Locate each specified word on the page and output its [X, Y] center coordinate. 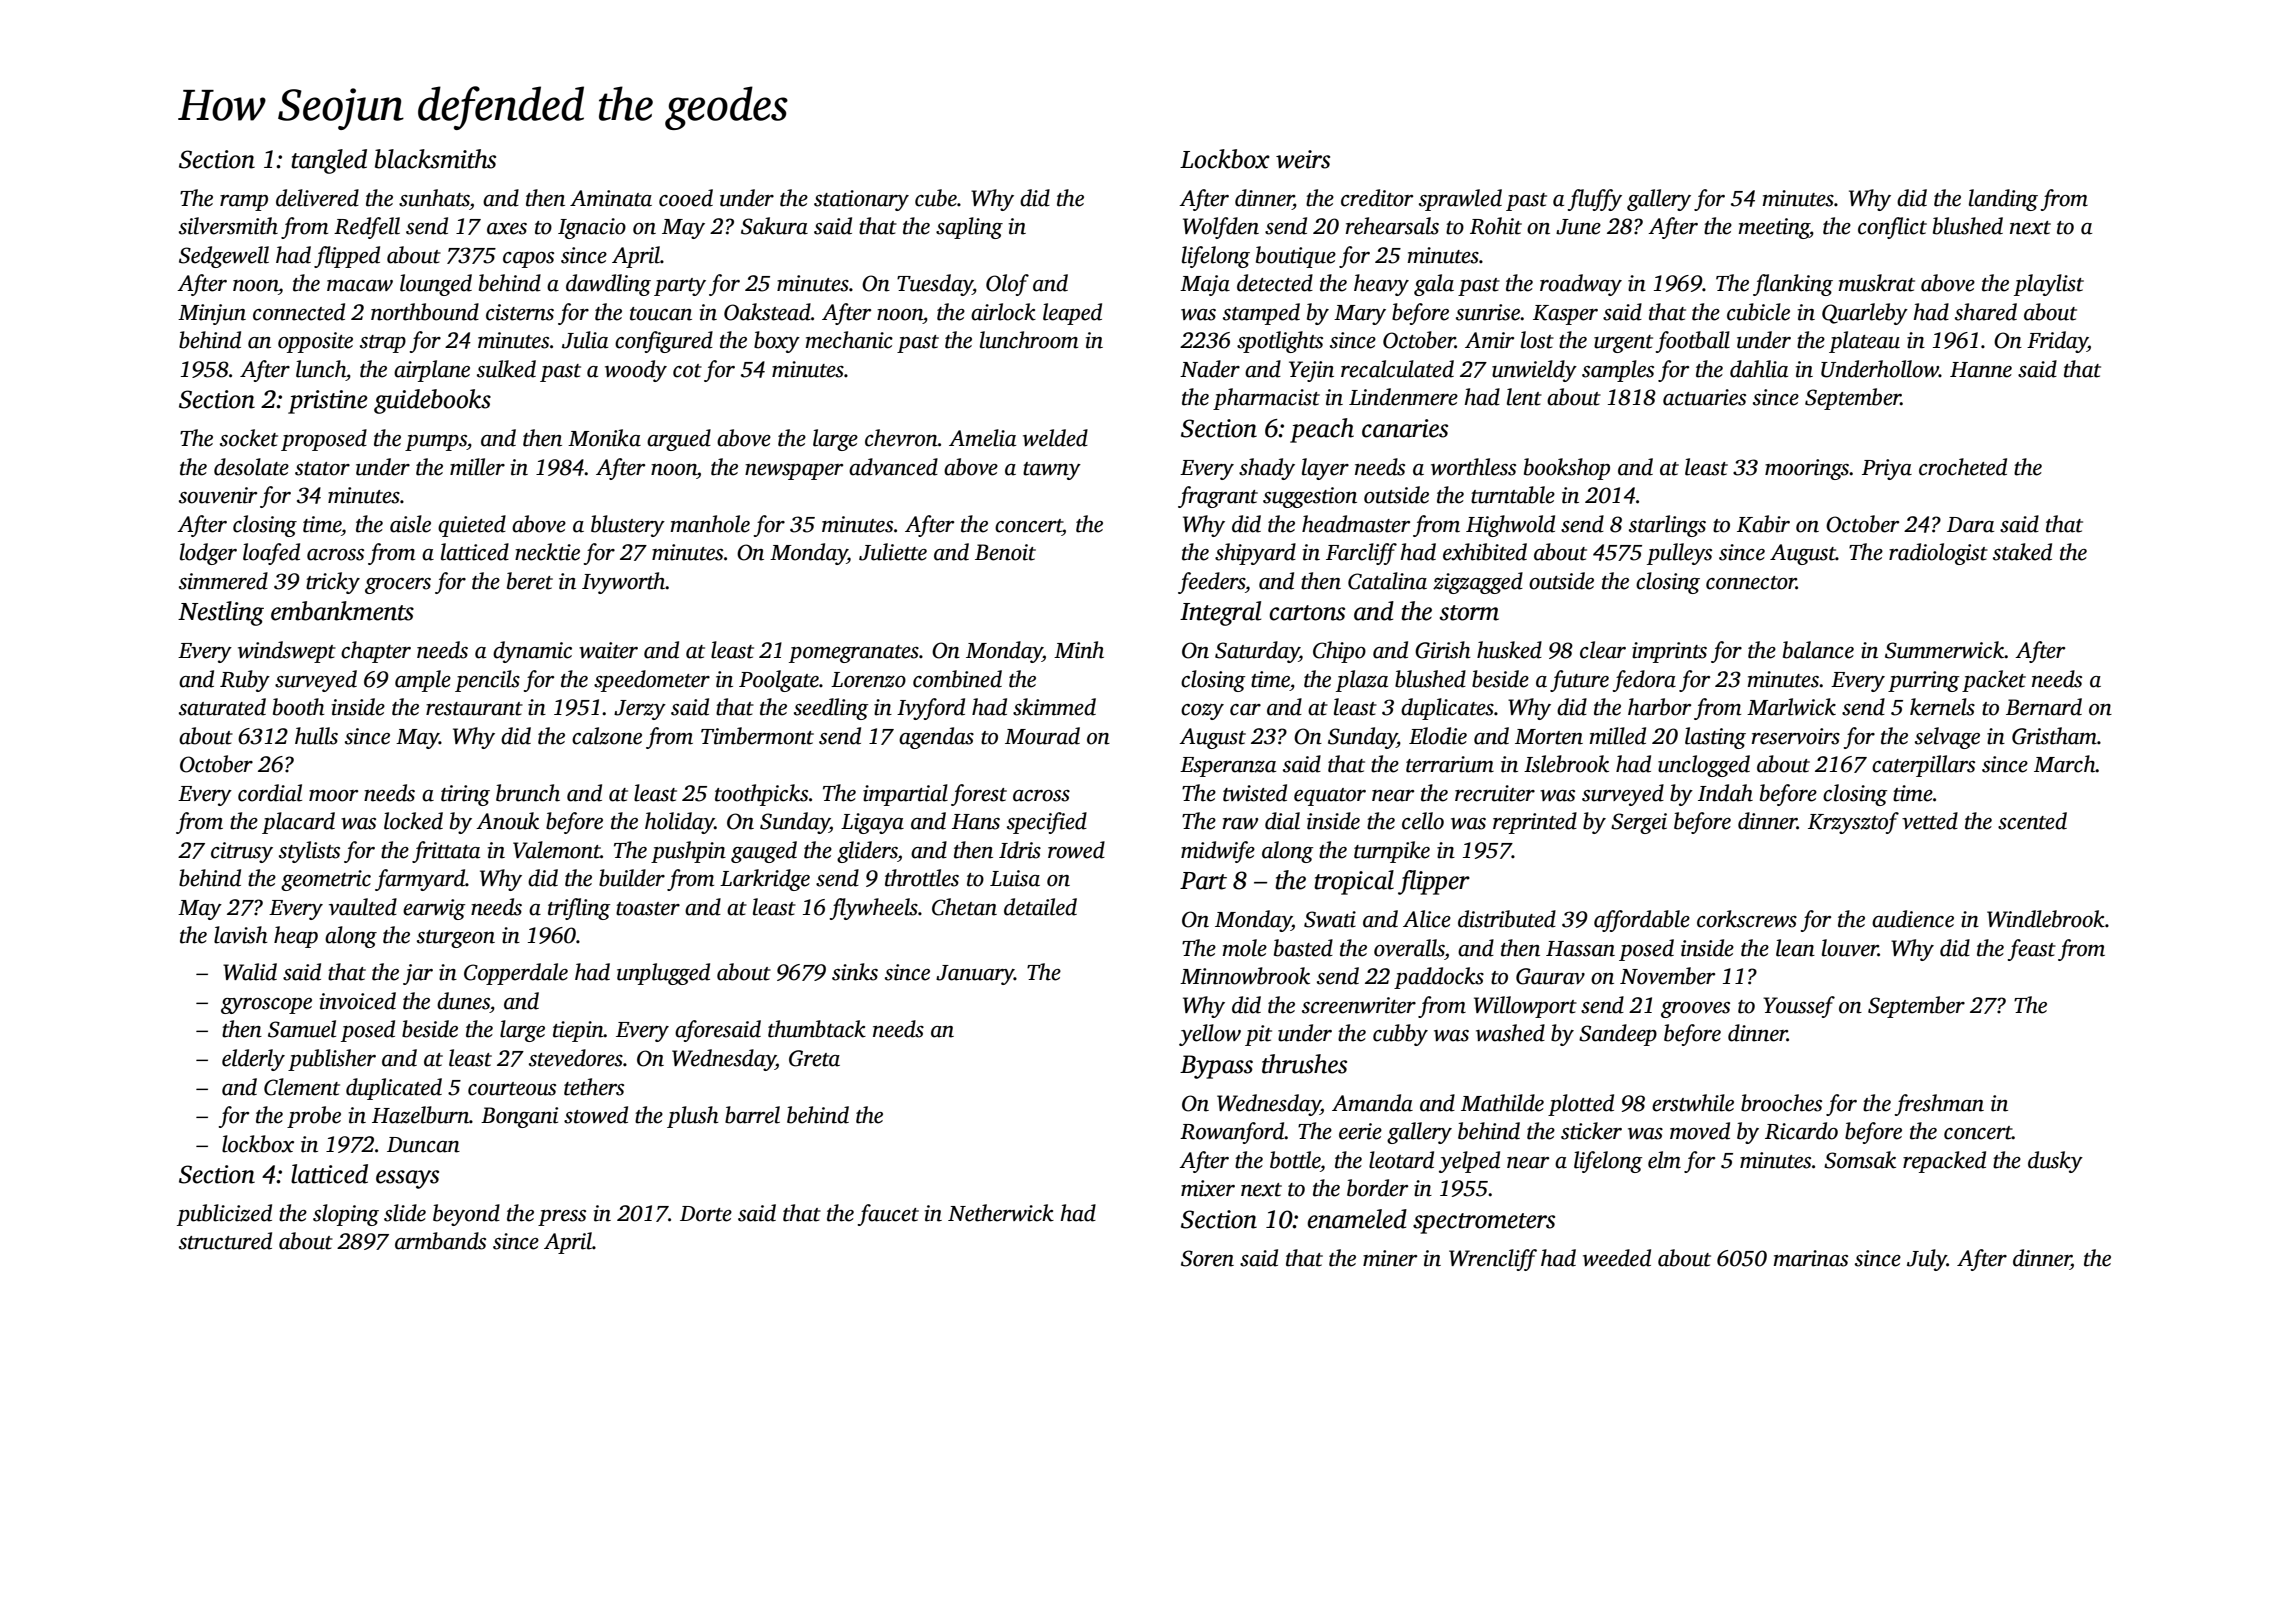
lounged [436, 285]
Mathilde [1502, 1103]
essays [407, 1179]
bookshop [1567, 469]
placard [298, 823]
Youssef [1799, 1007]
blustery [628, 526]
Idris [1020, 850]
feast [2032, 950]
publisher [332, 1060]
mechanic [849, 340]
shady [1267, 469]
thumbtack [817, 1029]
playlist [2049, 285]
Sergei [1639, 823]
